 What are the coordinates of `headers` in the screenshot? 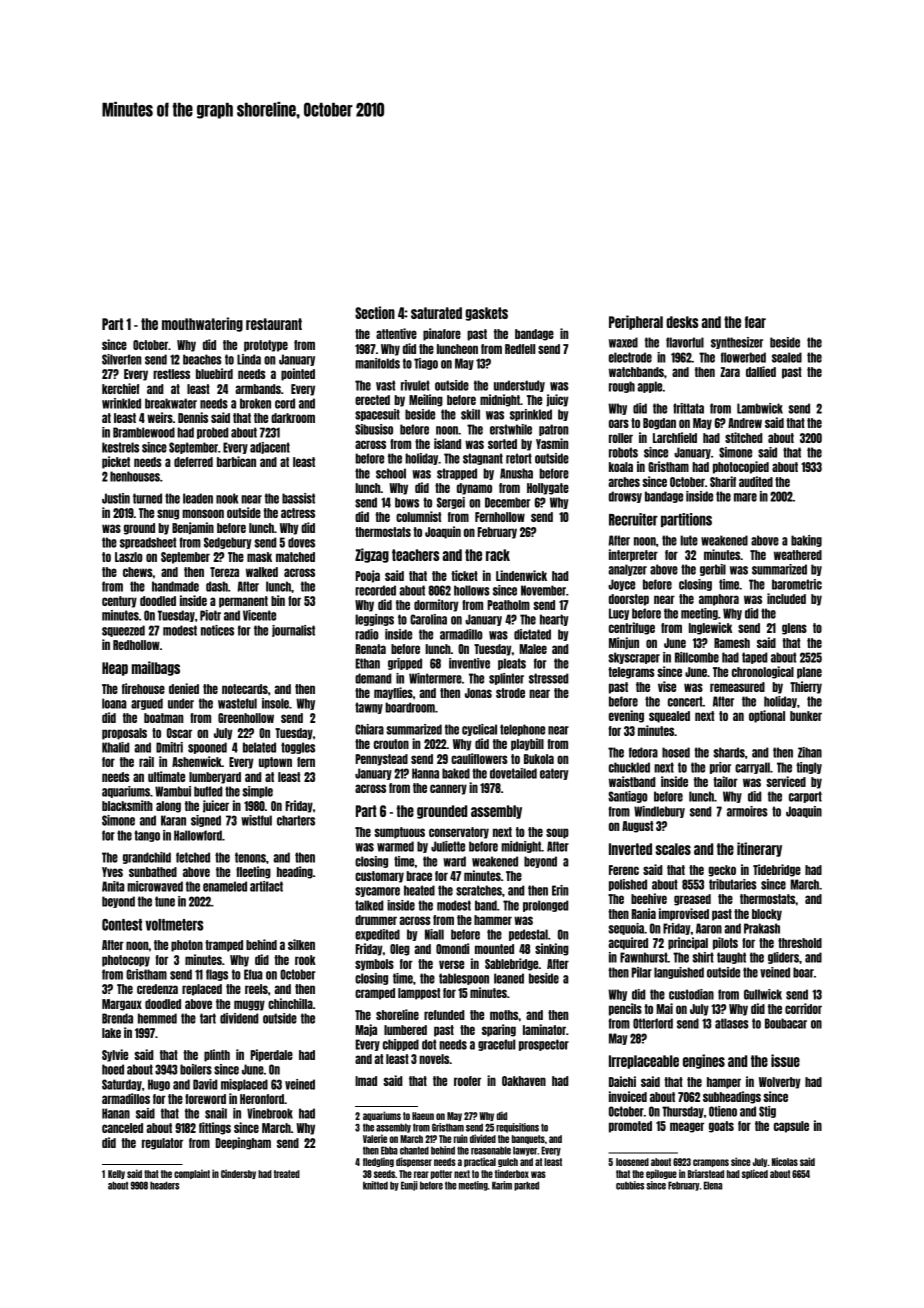 It's located at (164, 1185).
